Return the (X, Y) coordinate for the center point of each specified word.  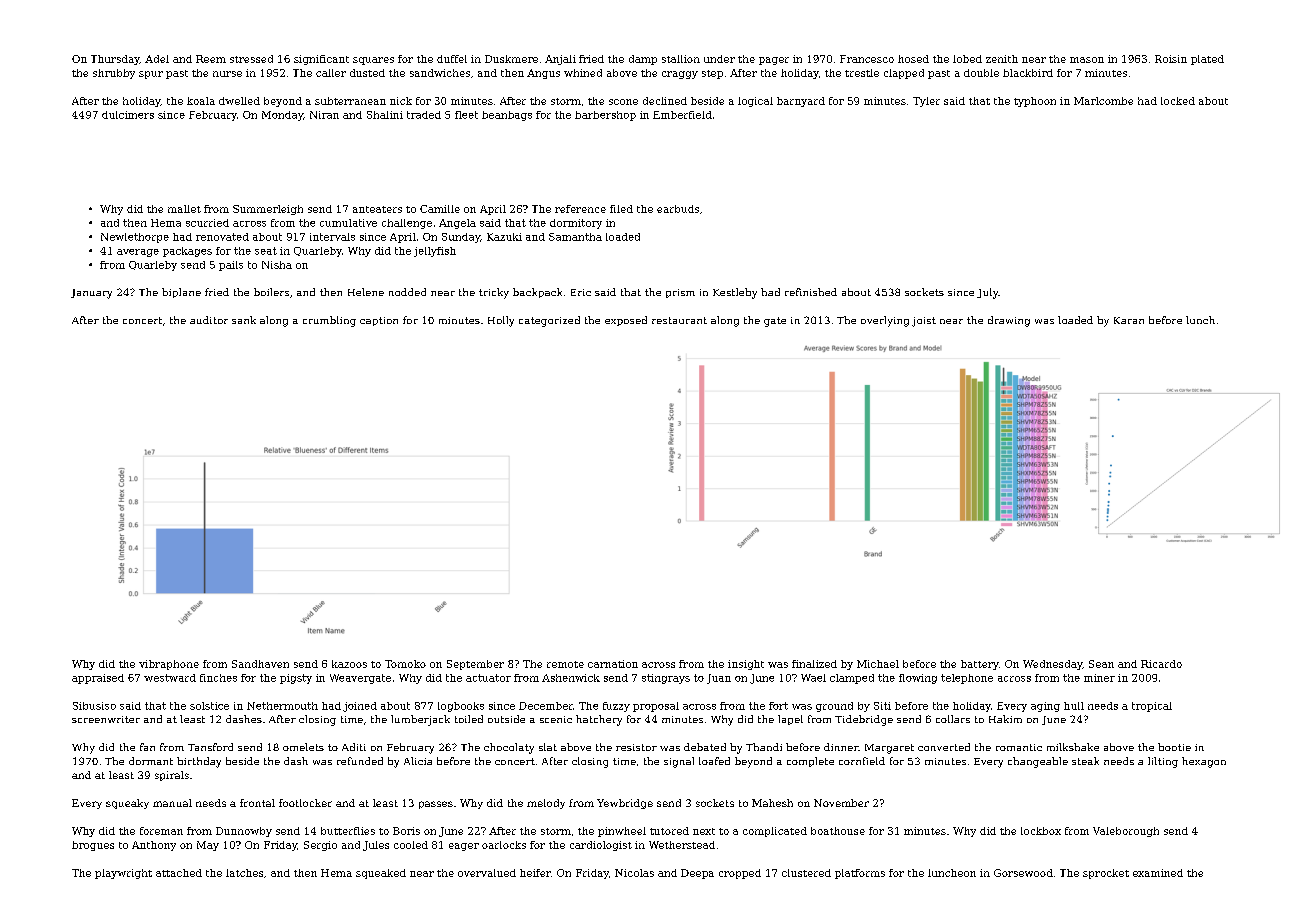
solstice (209, 706)
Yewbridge (625, 804)
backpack (537, 293)
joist (924, 322)
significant (321, 60)
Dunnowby (244, 832)
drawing (1009, 321)
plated (1207, 60)
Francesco (867, 59)
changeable (1038, 762)
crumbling (329, 321)
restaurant (679, 320)
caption (379, 321)
